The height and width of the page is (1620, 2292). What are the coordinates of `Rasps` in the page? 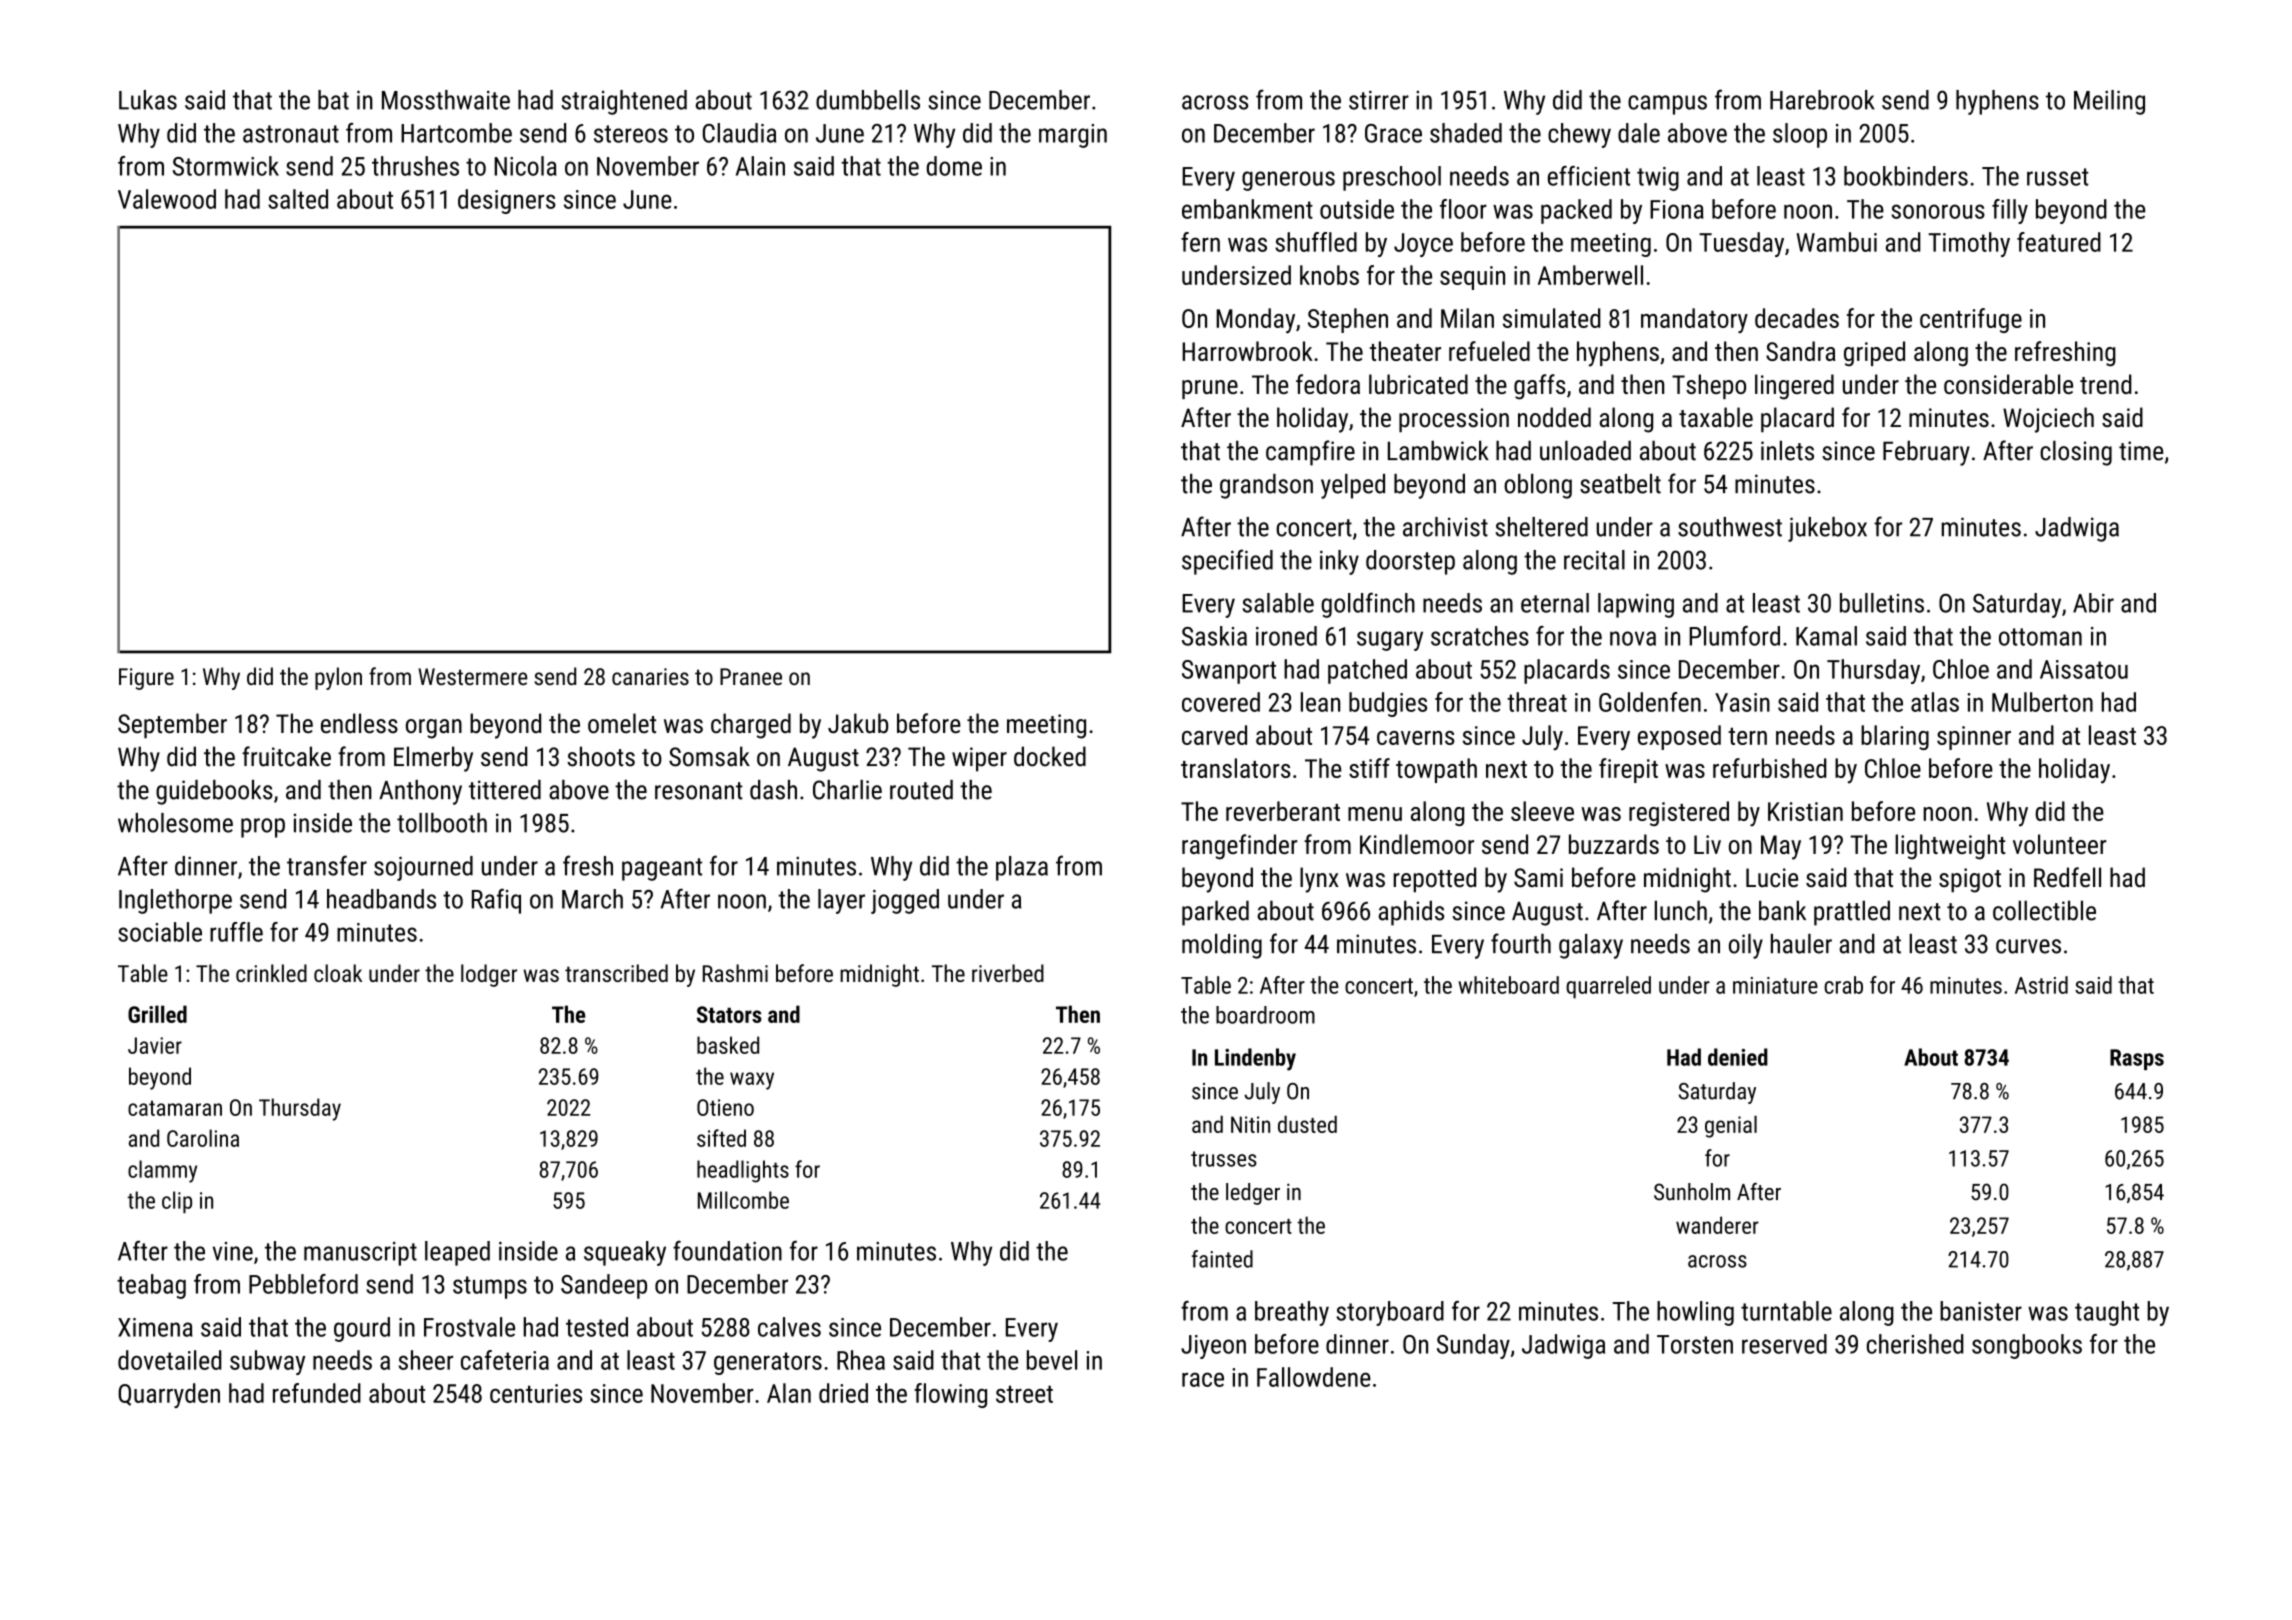 It's located at (2137, 1059).
